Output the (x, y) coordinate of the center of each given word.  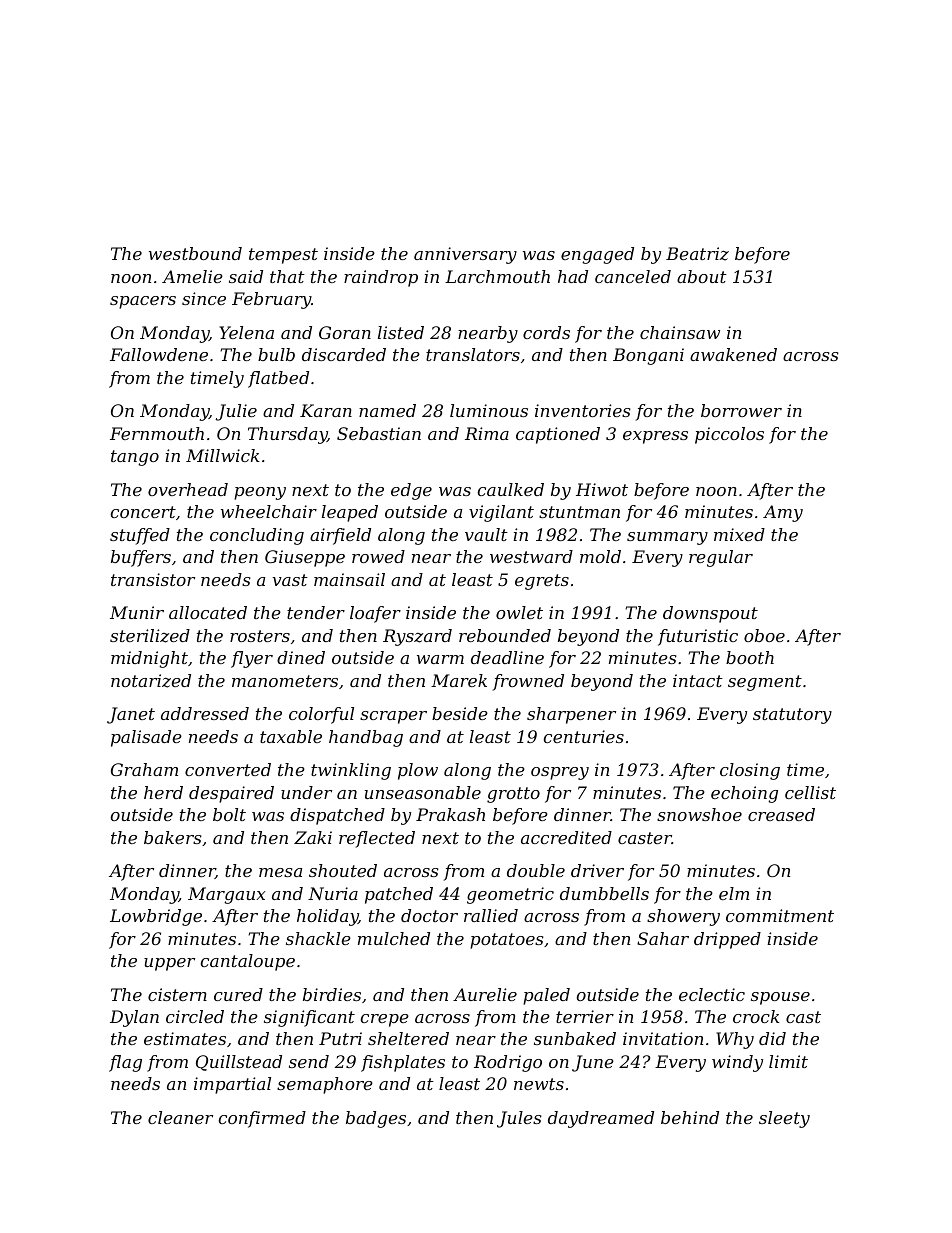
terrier (585, 1016)
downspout (710, 614)
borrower (741, 410)
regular (721, 558)
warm (440, 659)
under (306, 792)
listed (401, 332)
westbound (195, 253)
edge (411, 491)
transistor (153, 579)
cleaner (180, 1117)
